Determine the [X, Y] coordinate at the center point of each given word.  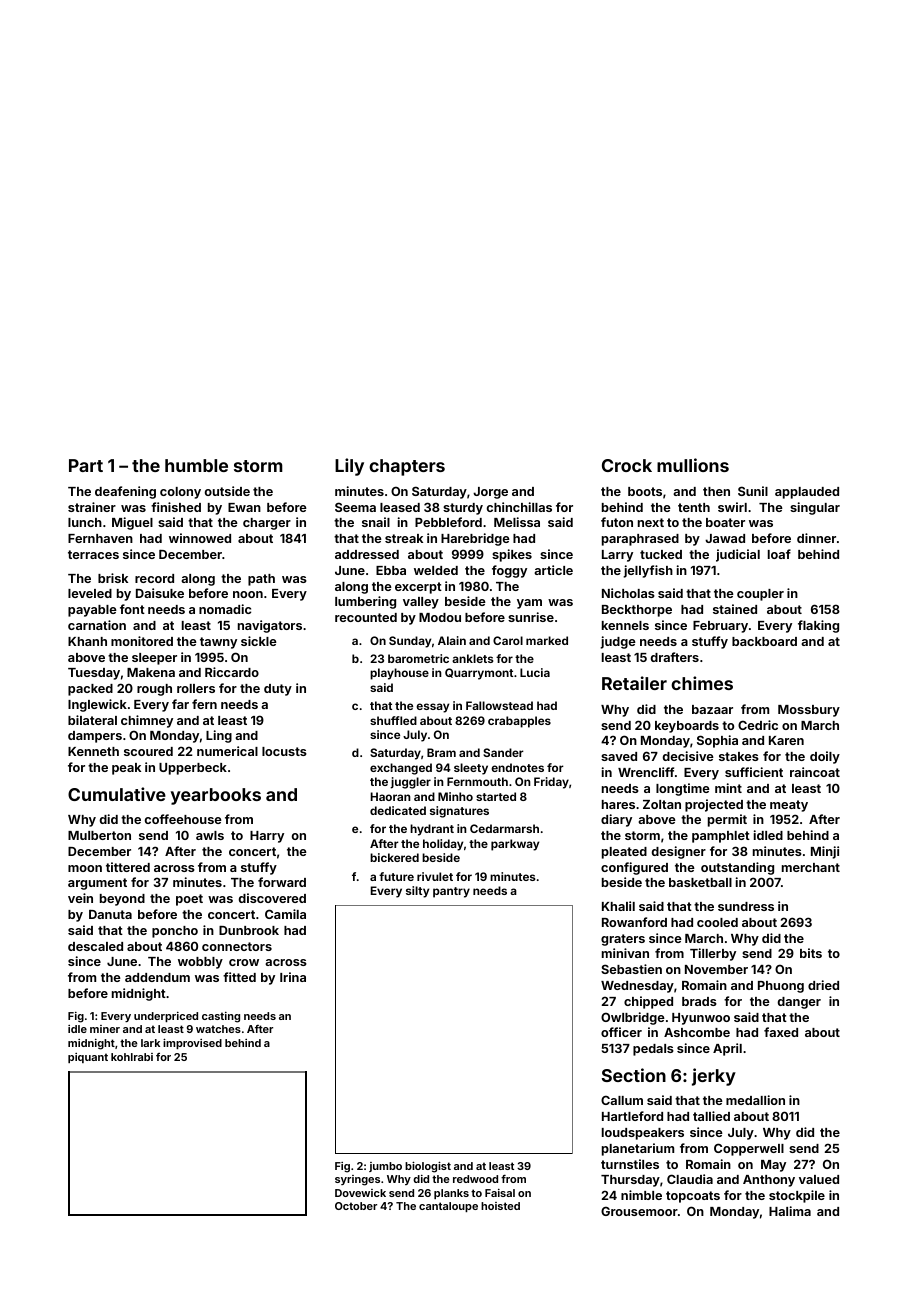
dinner [816, 538]
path [261, 580]
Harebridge [475, 539]
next [651, 522]
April [727, 1049]
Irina [293, 977]
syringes [357, 1180]
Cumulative [117, 794]
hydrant [432, 830]
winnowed [200, 538]
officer [621, 1032]
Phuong [781, 987]
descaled [95, 946]
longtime [683, 789]
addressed [367, 554]
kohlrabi [132, 1057]
